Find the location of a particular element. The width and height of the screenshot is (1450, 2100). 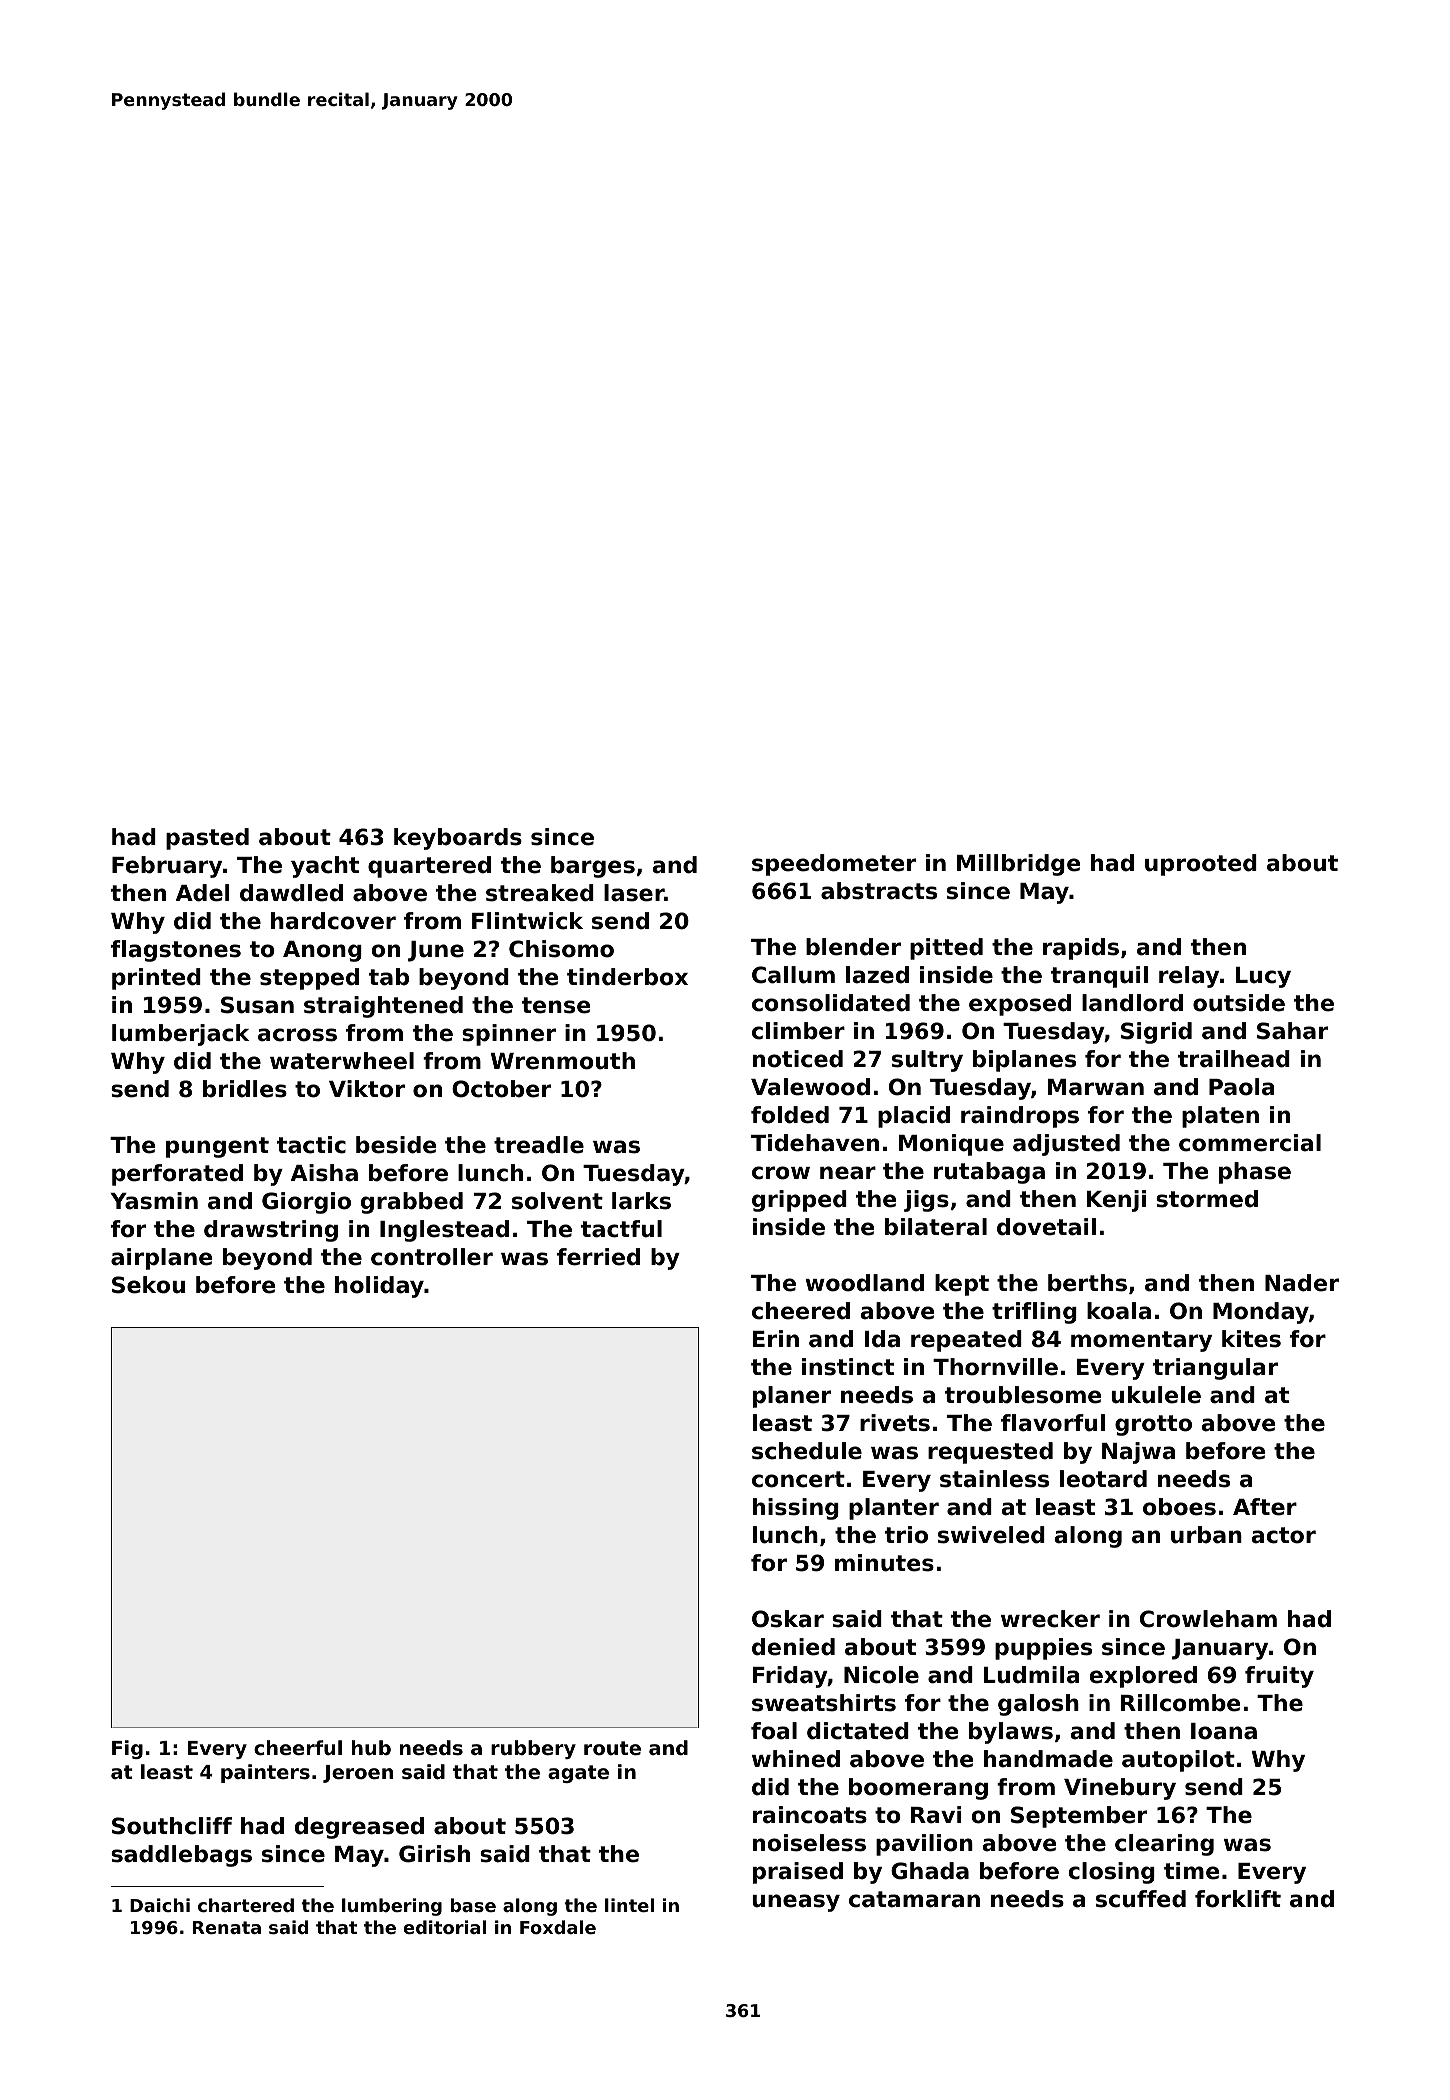

wrecker is located at coordinates (1050, 1619).
